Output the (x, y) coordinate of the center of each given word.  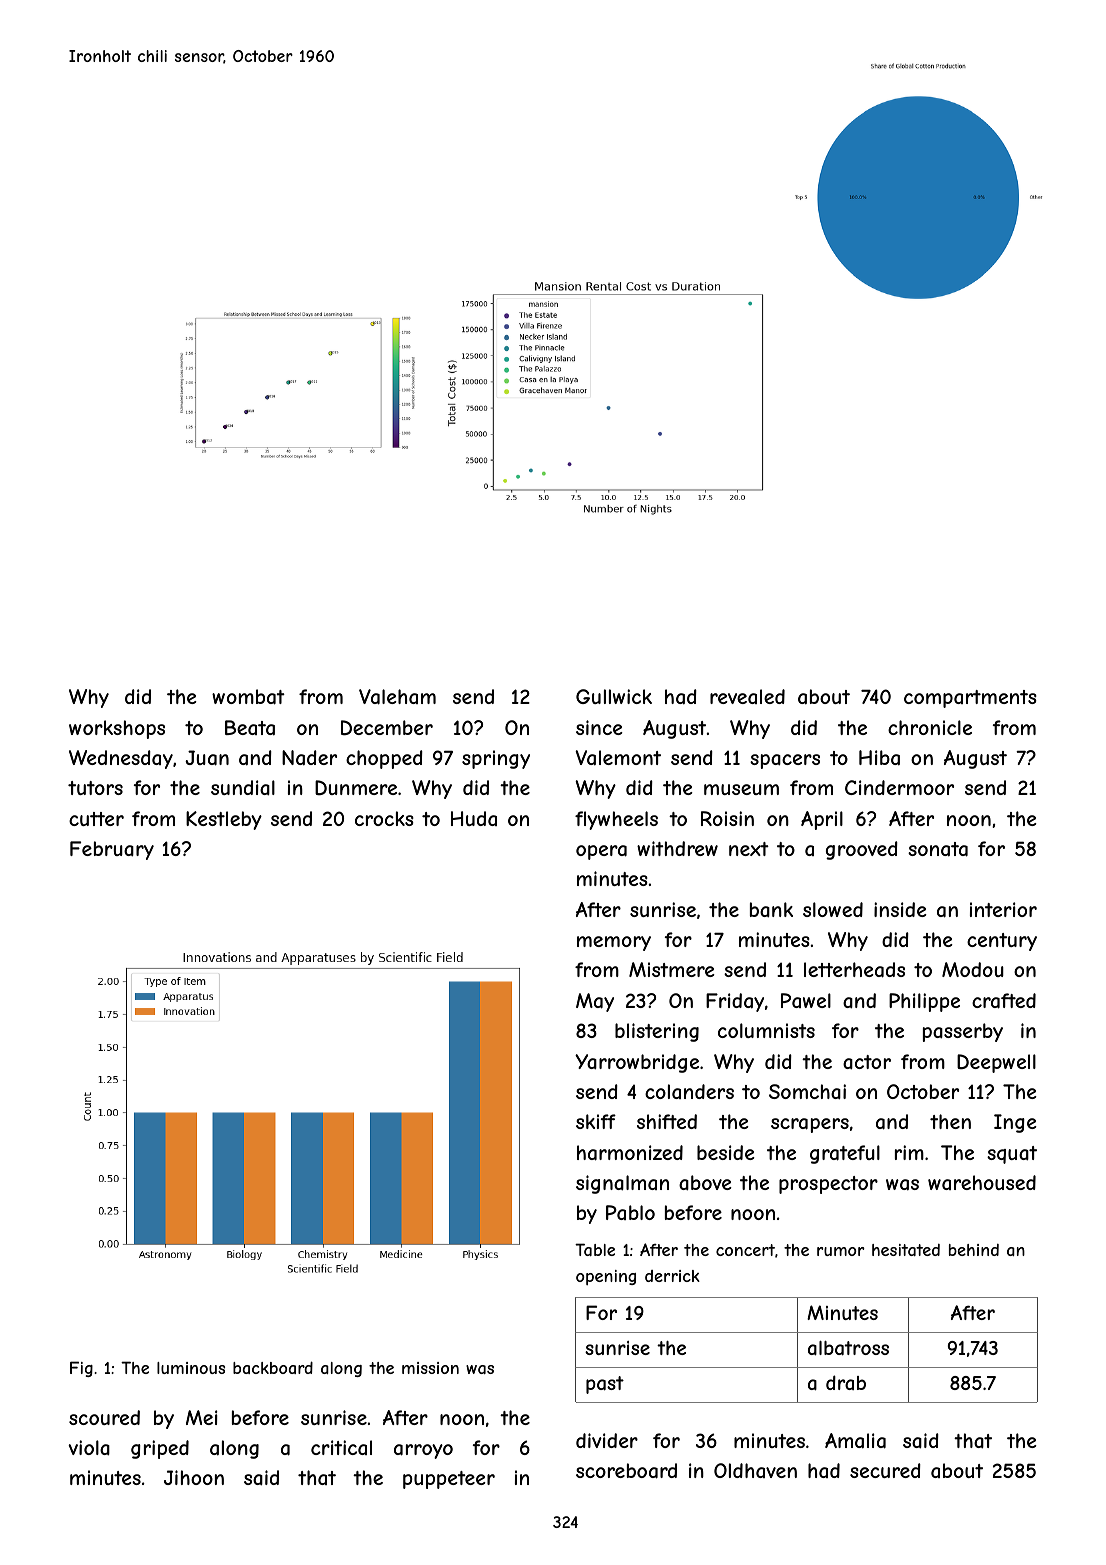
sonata (938, 849)
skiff (596, 1121)
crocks (384, 818)
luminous (191, 1368)
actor (867, 1062)
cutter (96, 819)
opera (601, 852)
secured (885, 1470)
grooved (862, 850)
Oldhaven (755, 1470)
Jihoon (194, 1477)
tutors (95, 788)
